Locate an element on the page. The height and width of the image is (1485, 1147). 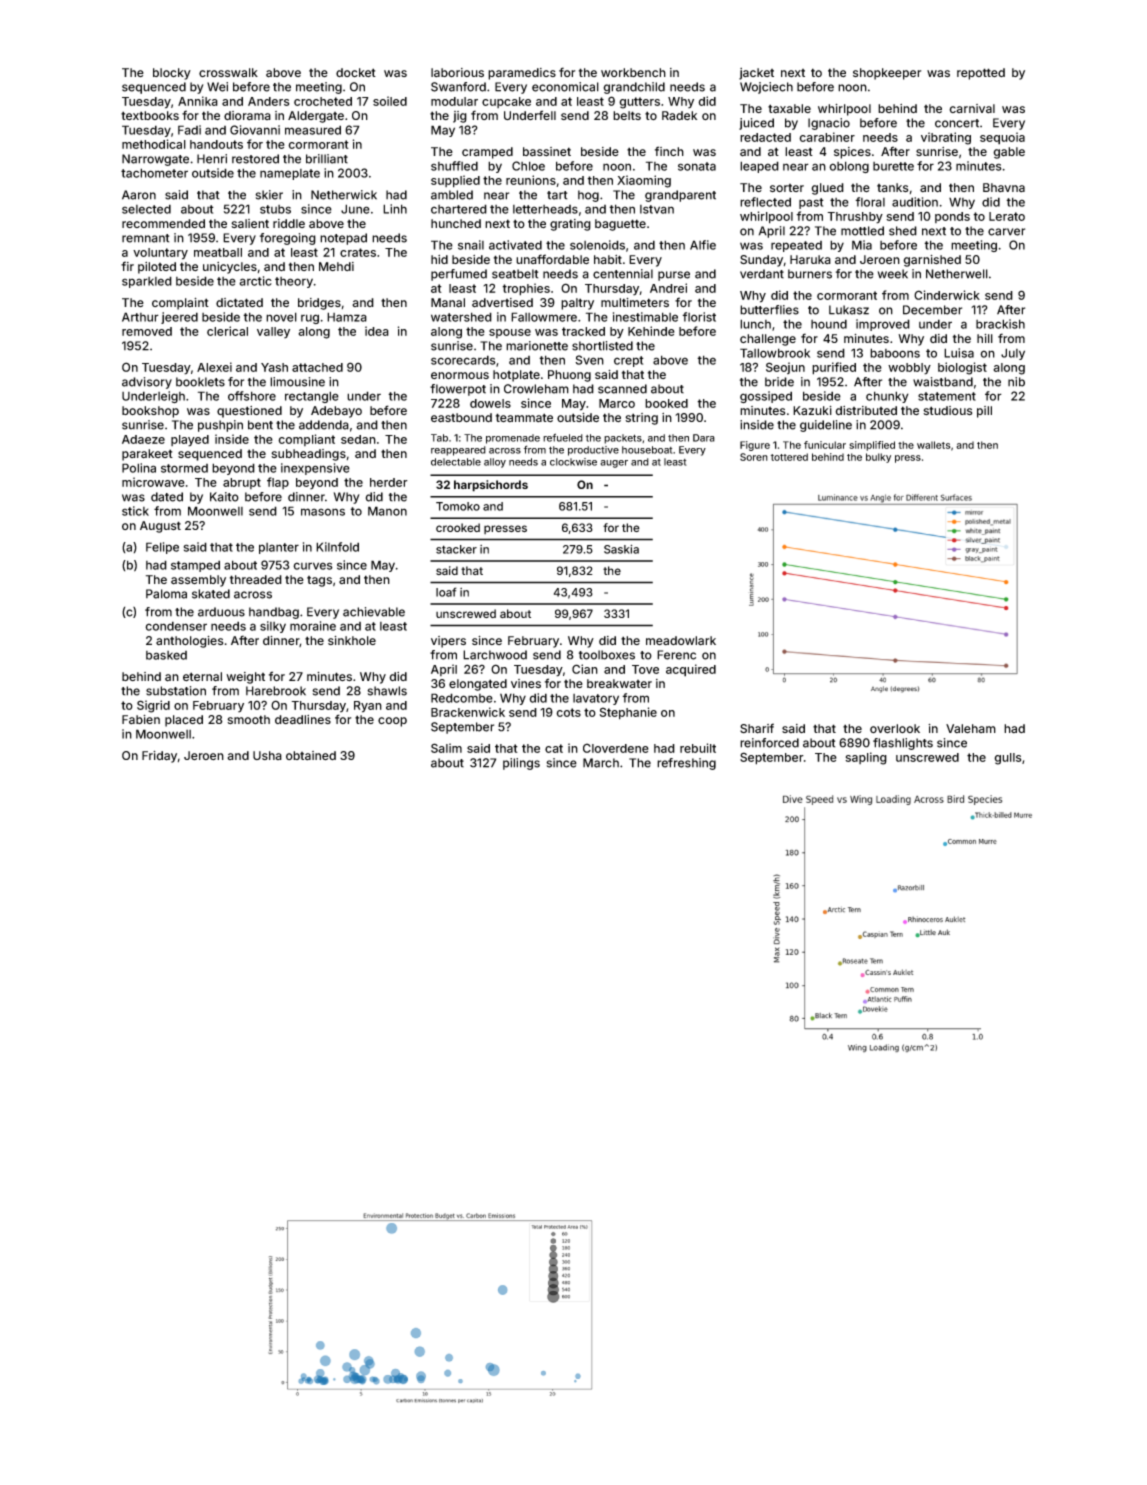
smooth is located at coordinates (248, 719).
